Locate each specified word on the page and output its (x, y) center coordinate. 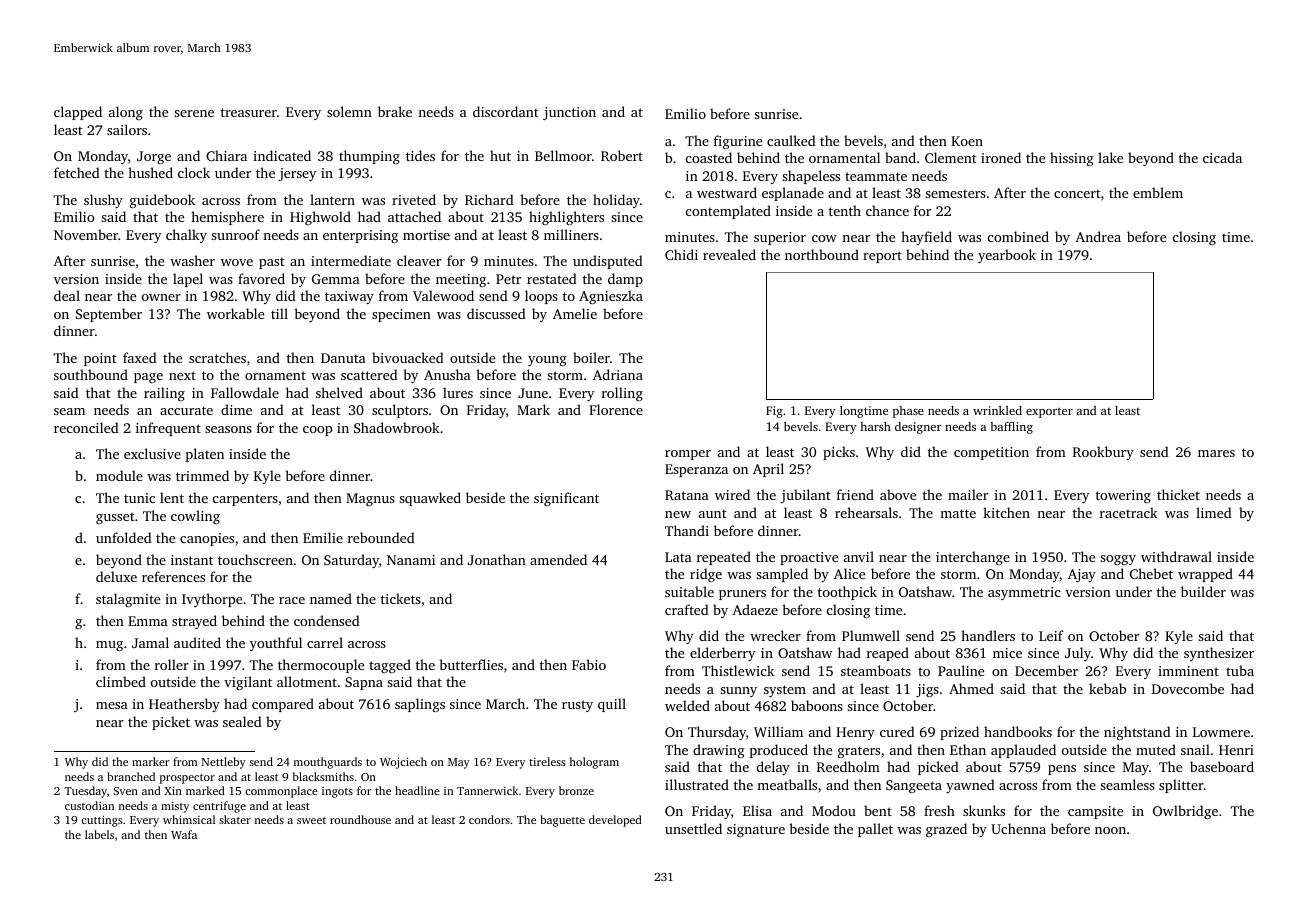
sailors (127, 129)
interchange (973, 558)
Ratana (687, 495)
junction (569, 113)
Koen (967, 141)
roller (172, 664)
